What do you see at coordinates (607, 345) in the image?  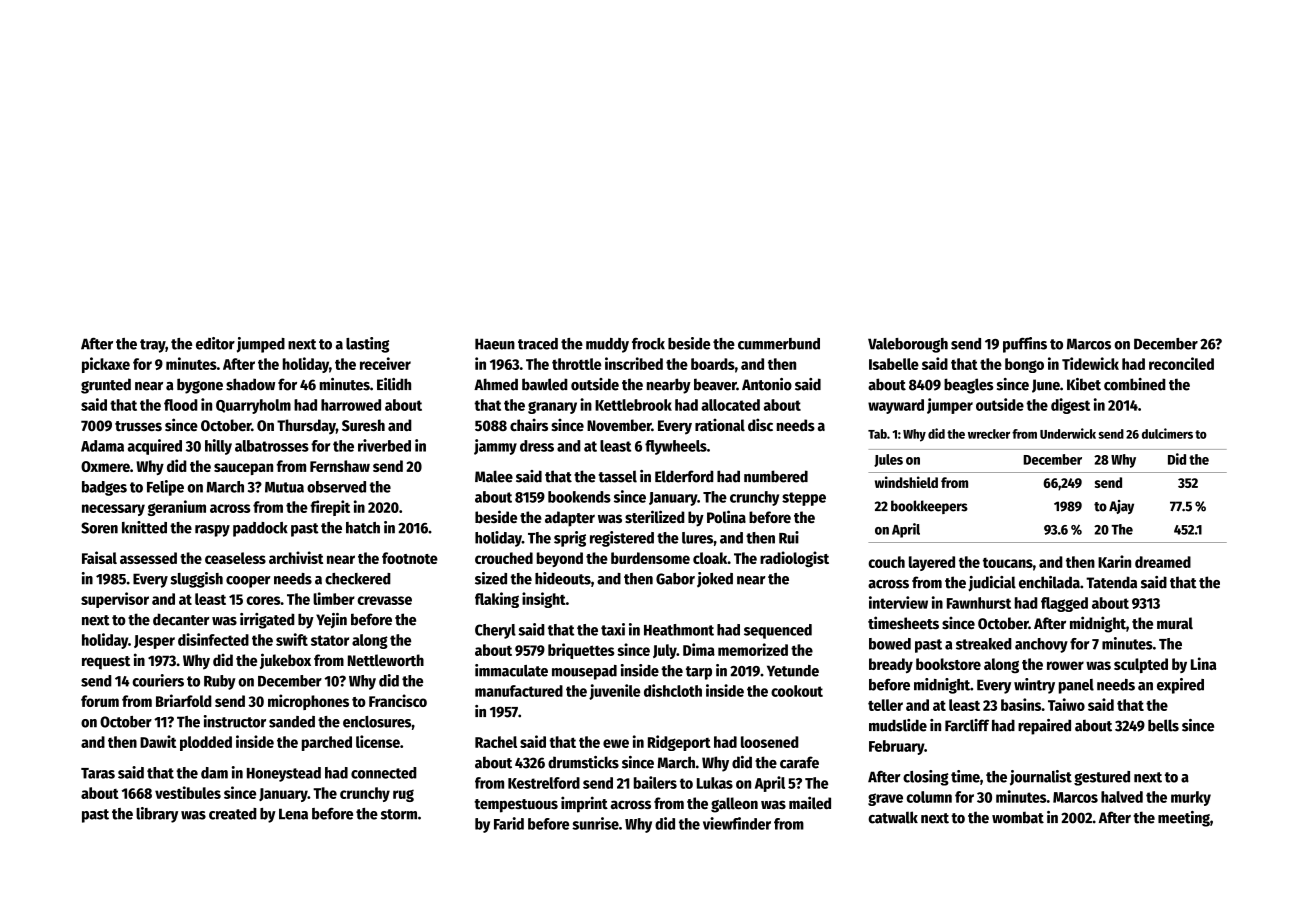 I see `muddy` at bounding box center [607, 345].
